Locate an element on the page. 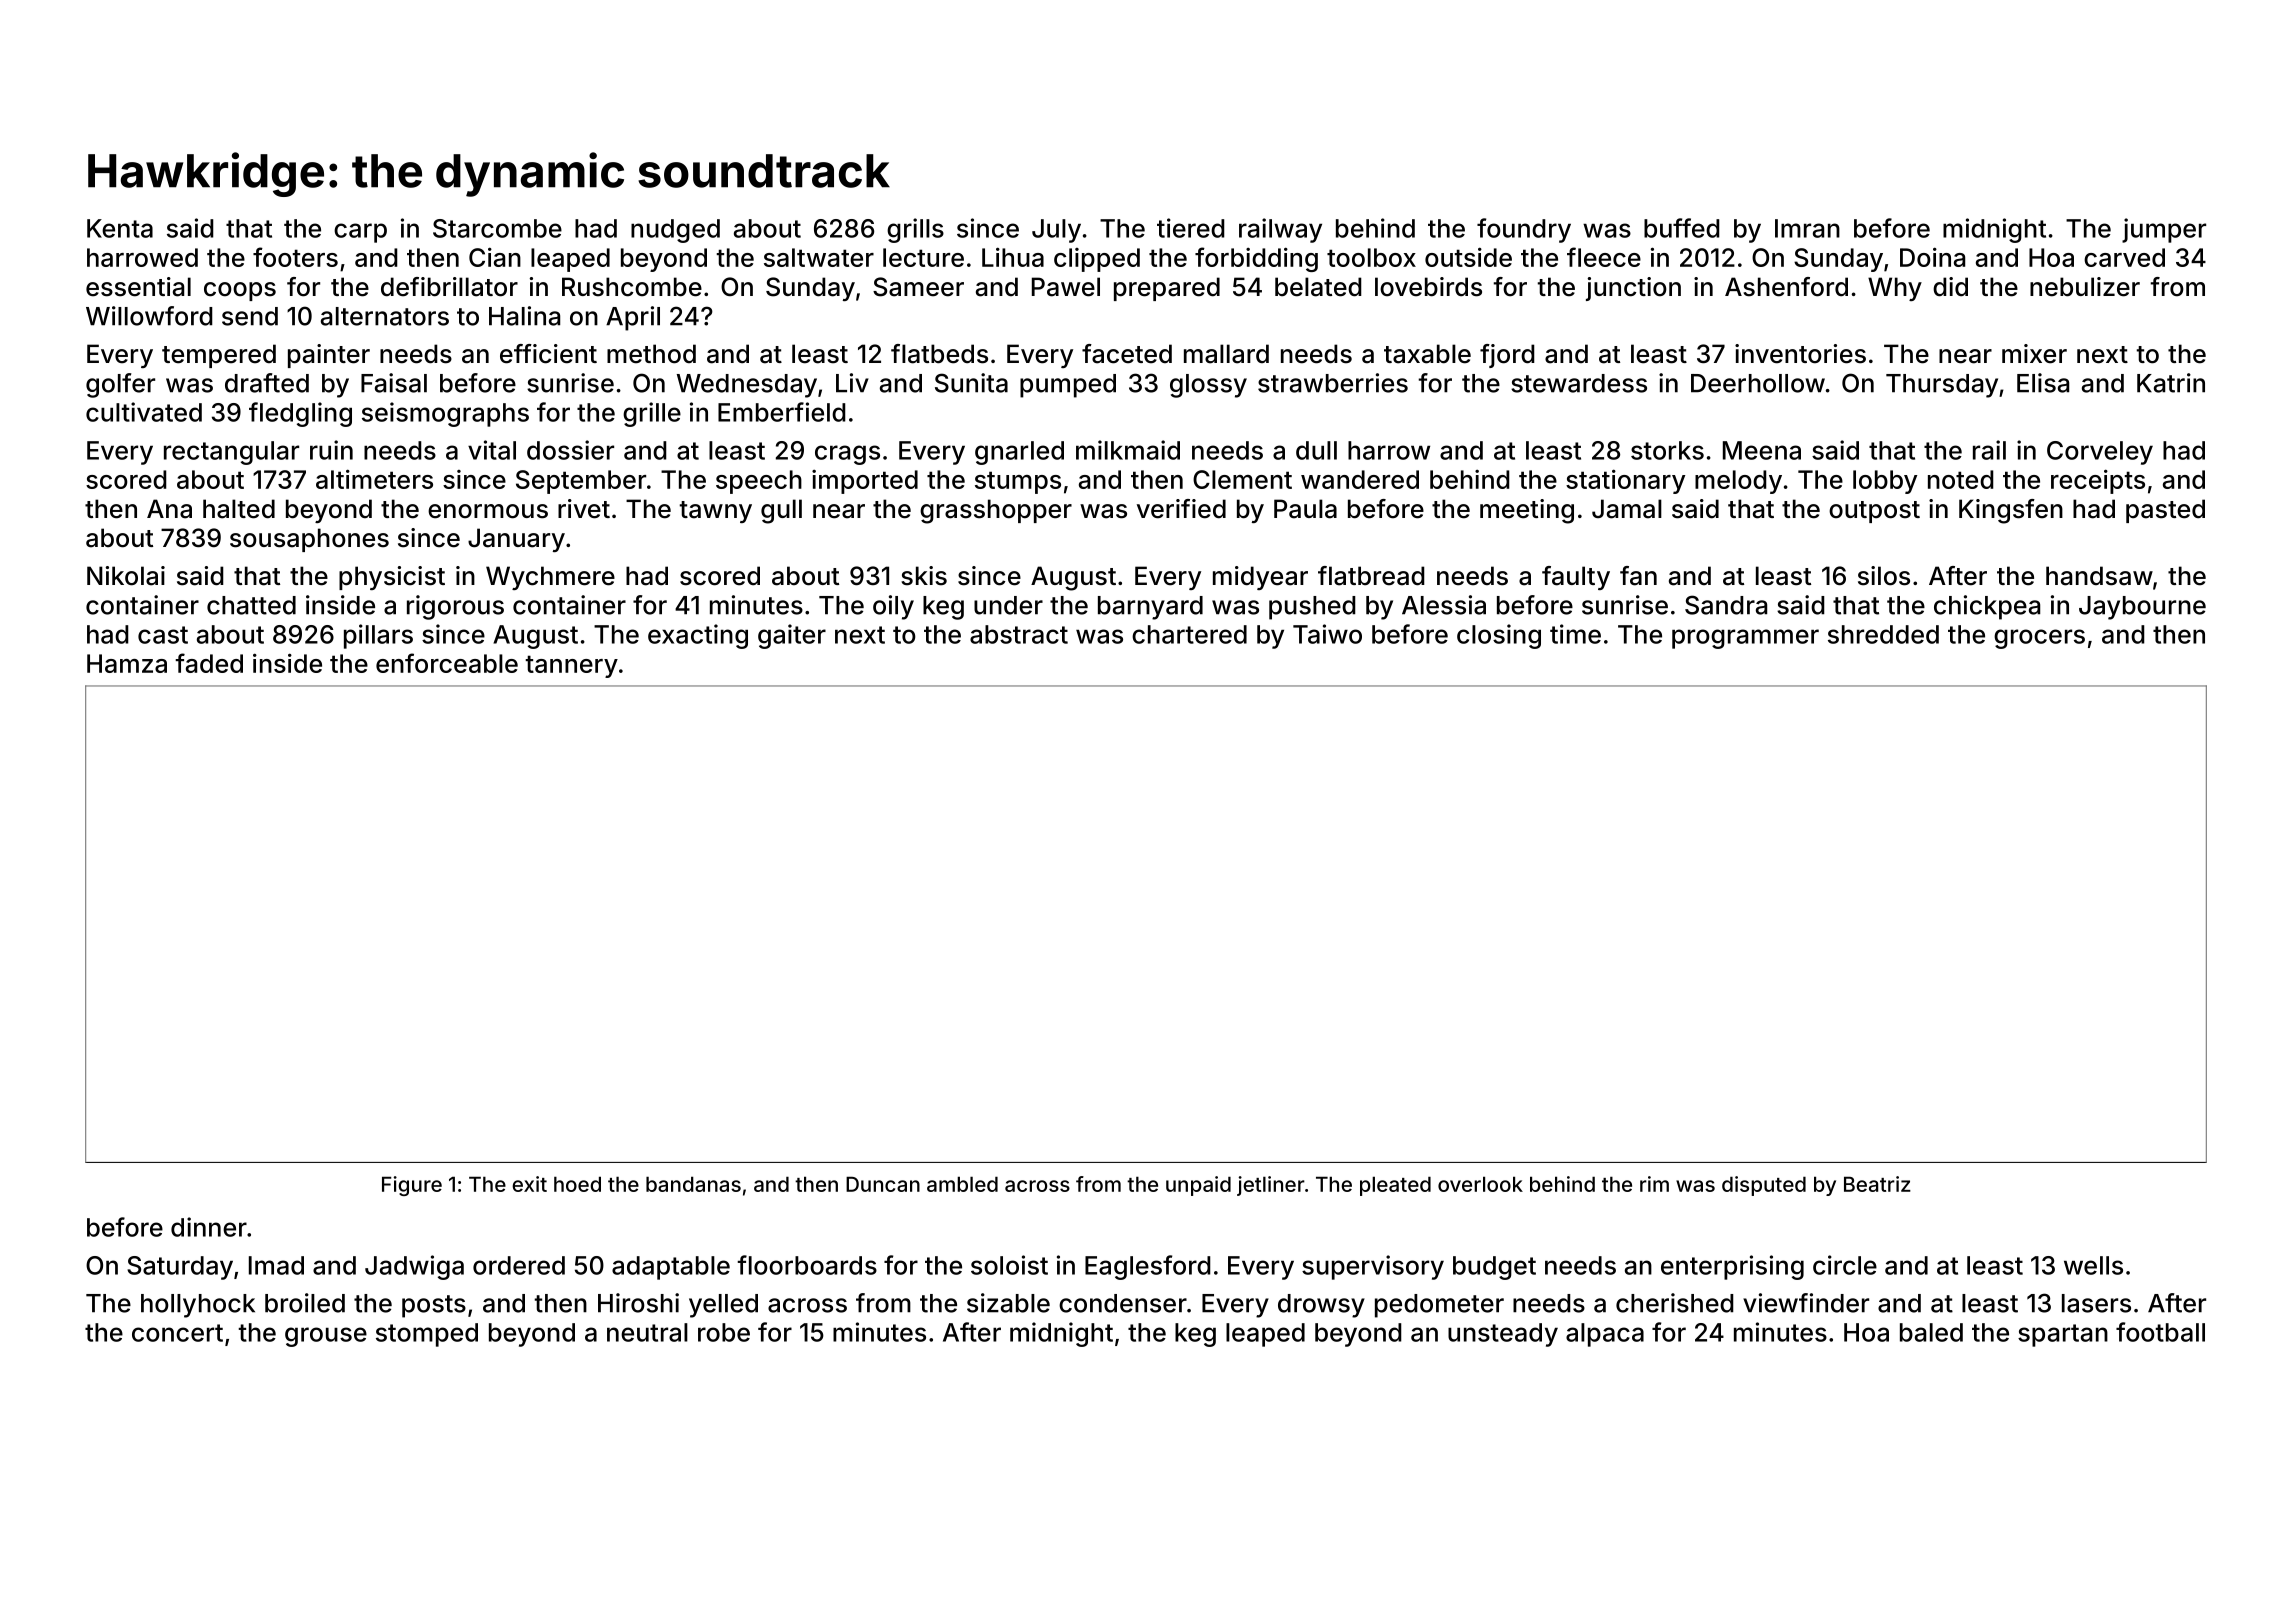 This document has height=1620, width=2292. dull is located at coordinates (1316, 450).
